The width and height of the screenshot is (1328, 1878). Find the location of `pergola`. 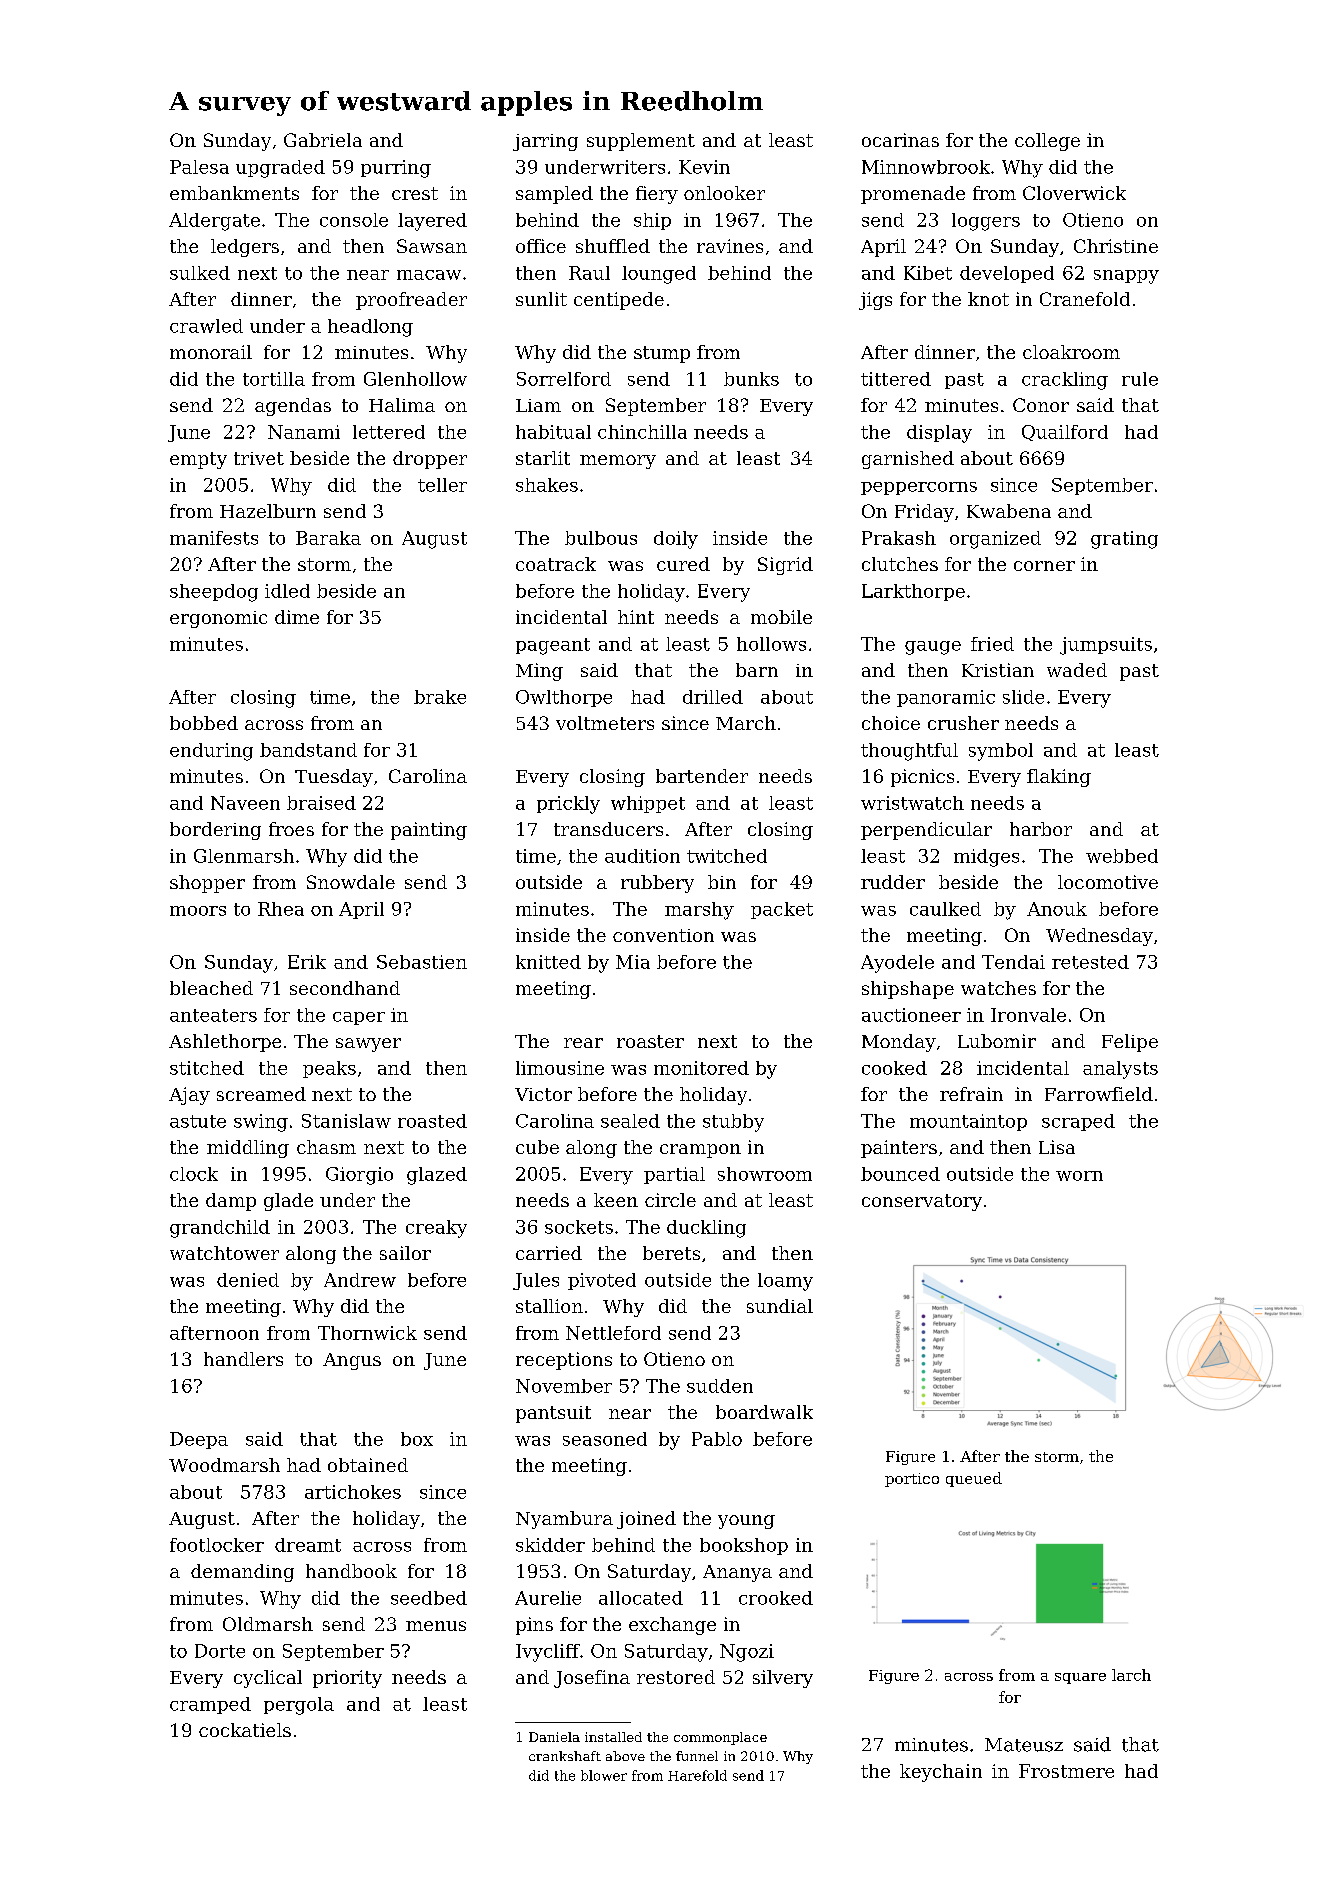

pergola is located at coordinates (299, 1706).
